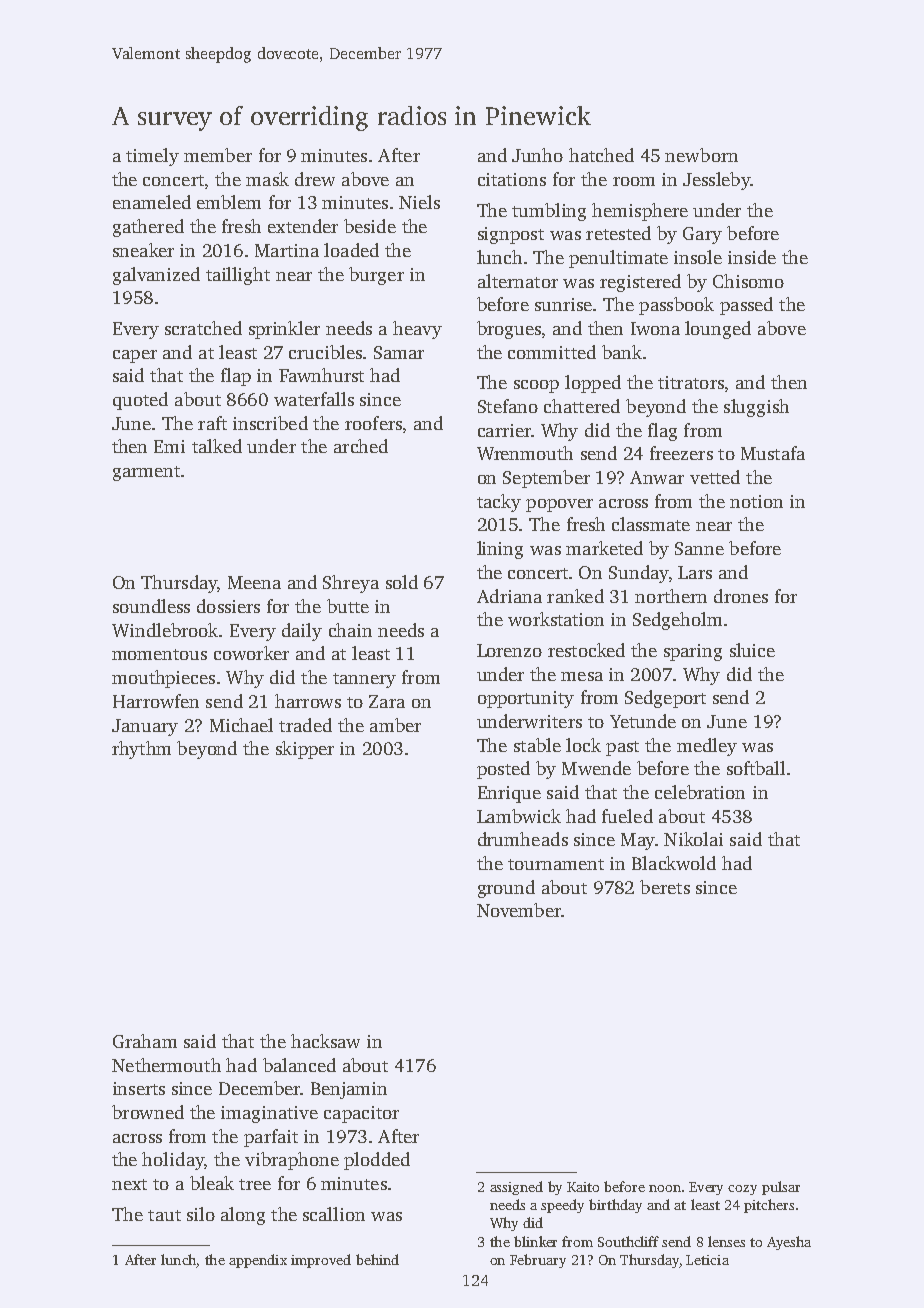  What do you see at coordinates (135, 356) in the screenshot?
I see `caper` at bounding box center [135, 356].
